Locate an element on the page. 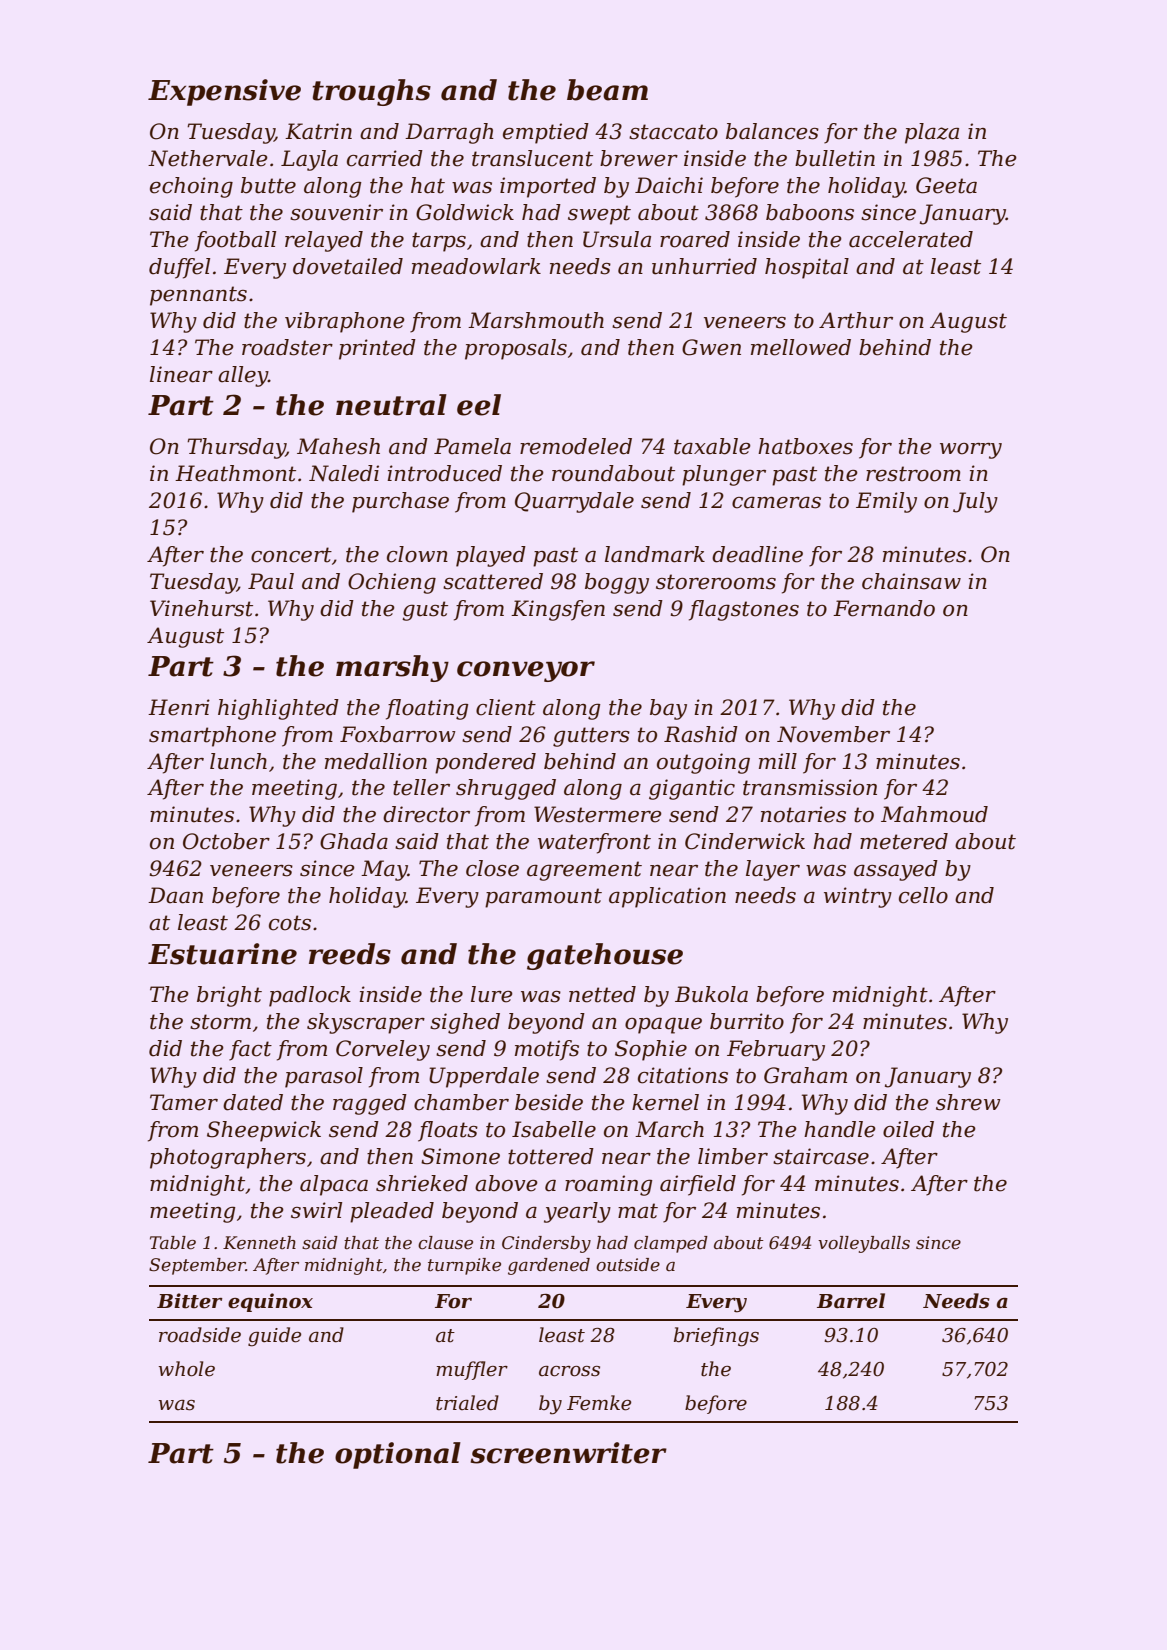 The height and width of the document is (1650, 1167). beam is located at coordinates (607, 90).
